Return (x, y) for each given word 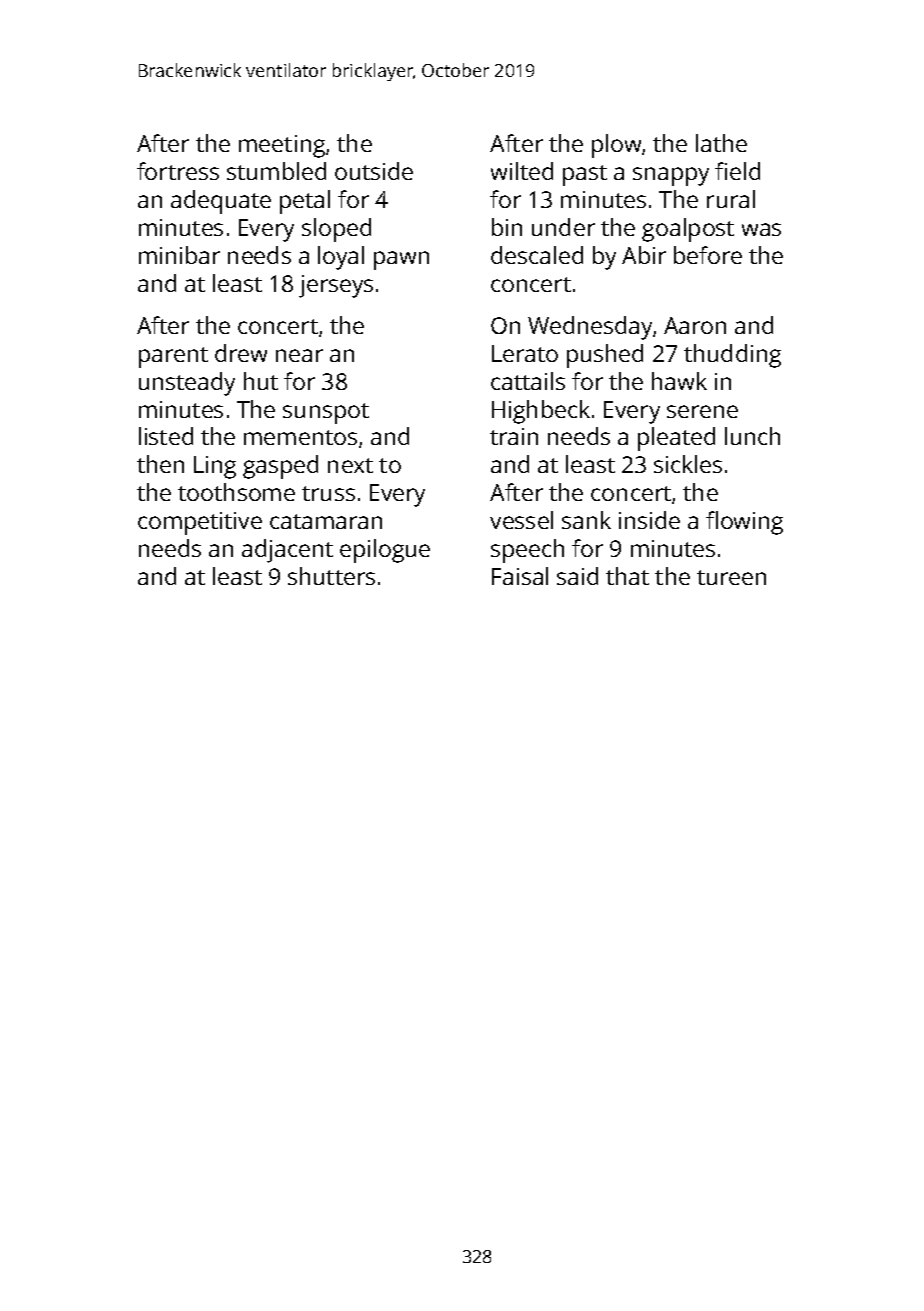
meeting (282, 146)
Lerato (525, 353)
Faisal (520, 576)
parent (173, 357)
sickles (688, 464)
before (708, 255)
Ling (215, 467)
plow (616, 146)
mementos (300, 437)
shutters (331, 576)
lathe (721, 143)
